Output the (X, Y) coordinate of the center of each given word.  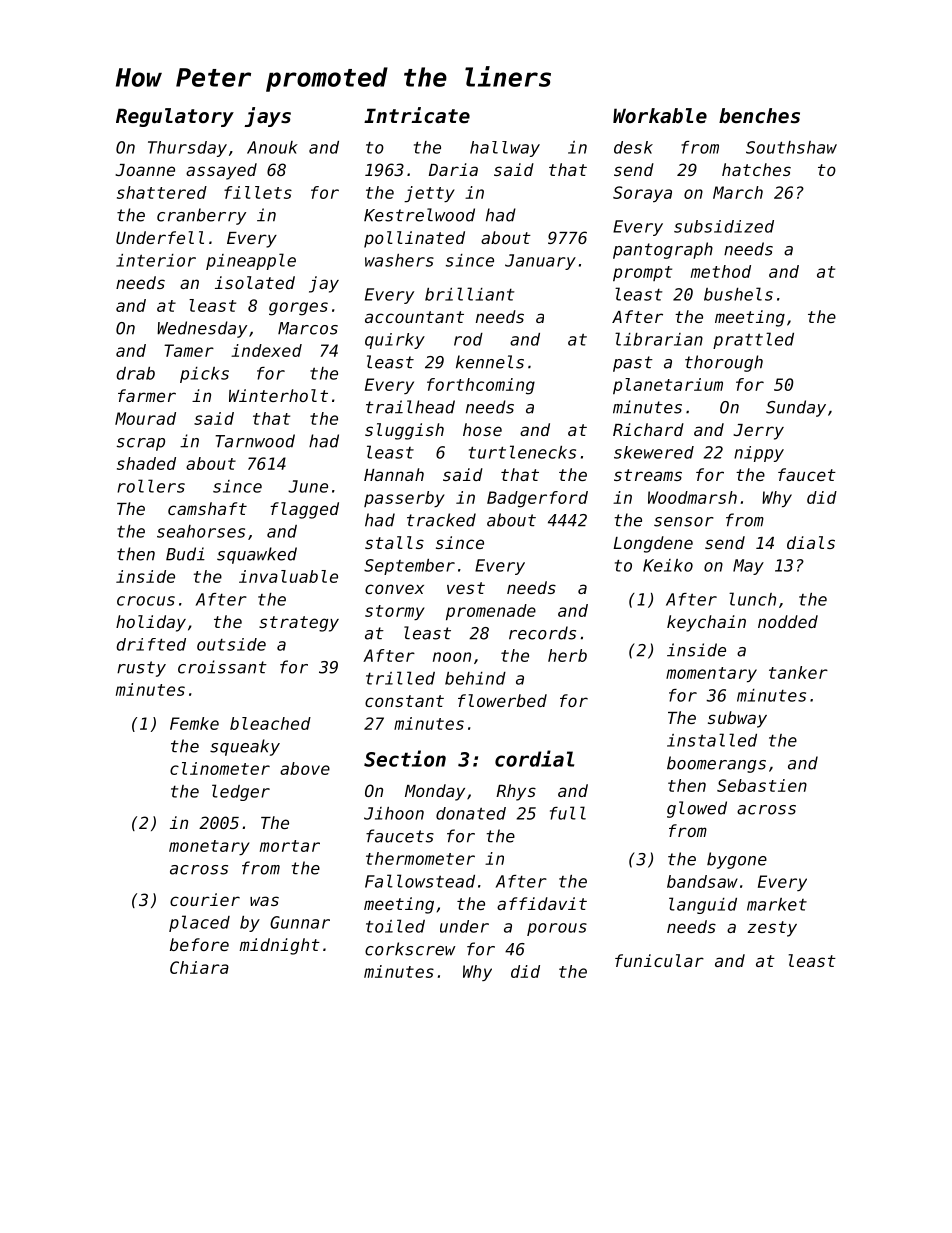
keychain (706, 623)
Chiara (199, 967)
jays (267, 117)
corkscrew (410, 949)
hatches (756, 169)
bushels (738, 294)
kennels (490, 362)
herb (567, 655)
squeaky (245, 747)
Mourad (145, 418)
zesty (772, 929)
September (409, 567)
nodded (788, 621)
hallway (505, 149)
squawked (257, 555)
